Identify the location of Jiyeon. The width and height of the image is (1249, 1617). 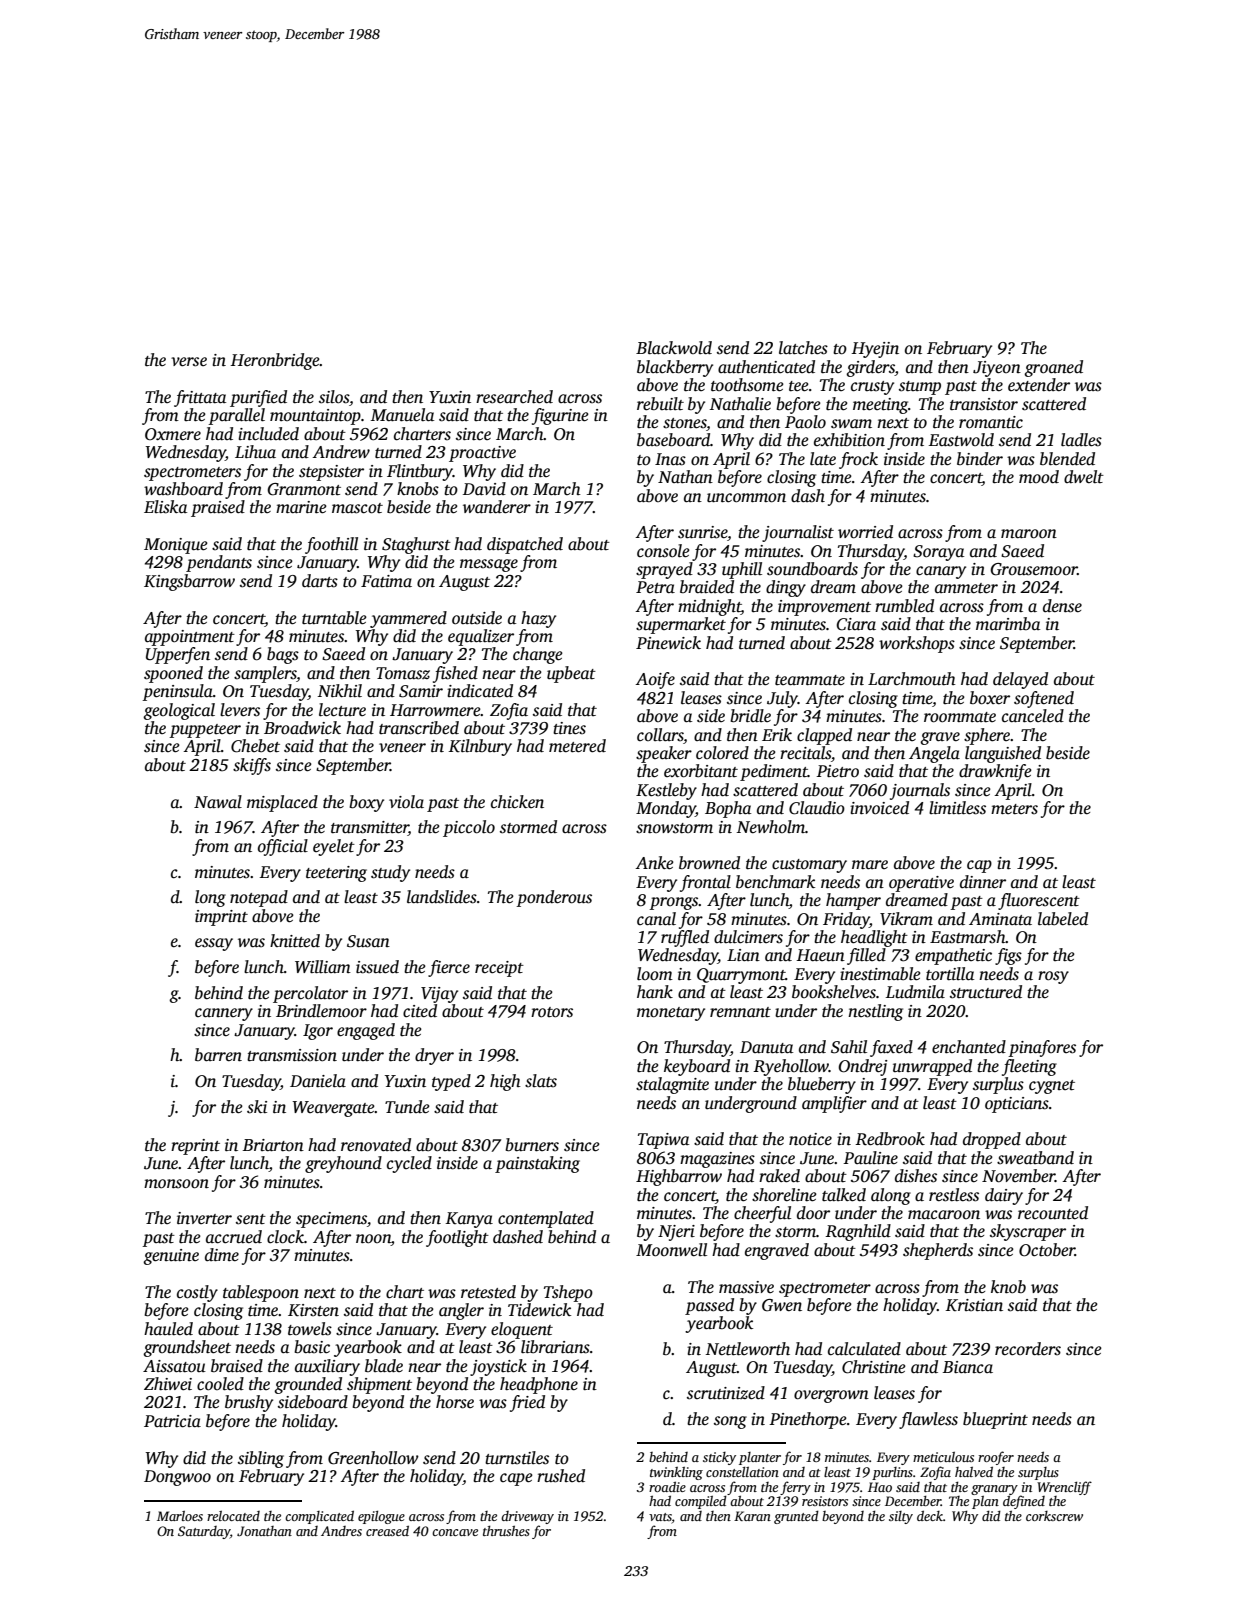
(997, 369).
